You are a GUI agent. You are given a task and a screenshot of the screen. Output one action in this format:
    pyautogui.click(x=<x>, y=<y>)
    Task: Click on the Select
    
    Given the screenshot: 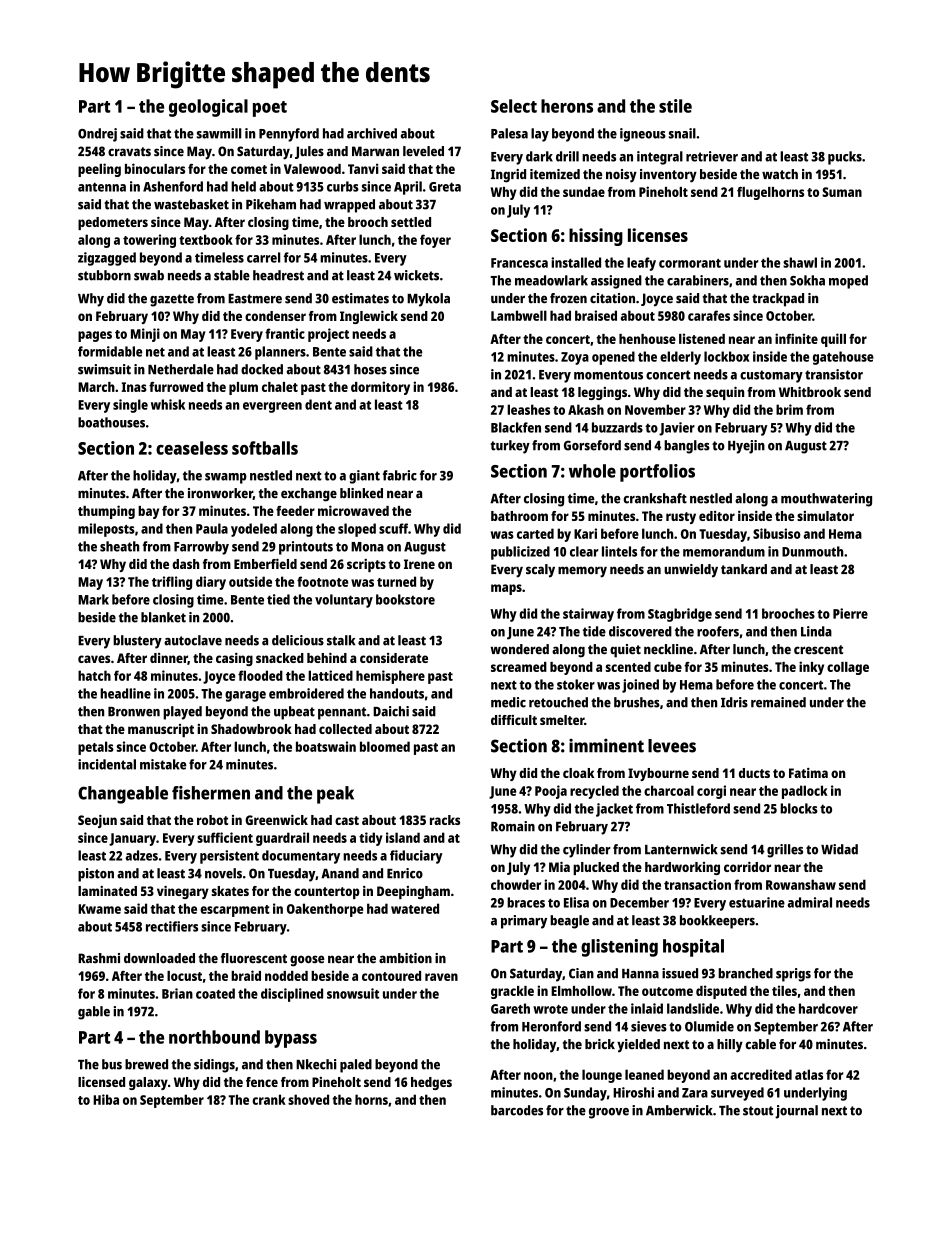 What is the action you would take?
    pyautogui.click(x=514, y=106)
